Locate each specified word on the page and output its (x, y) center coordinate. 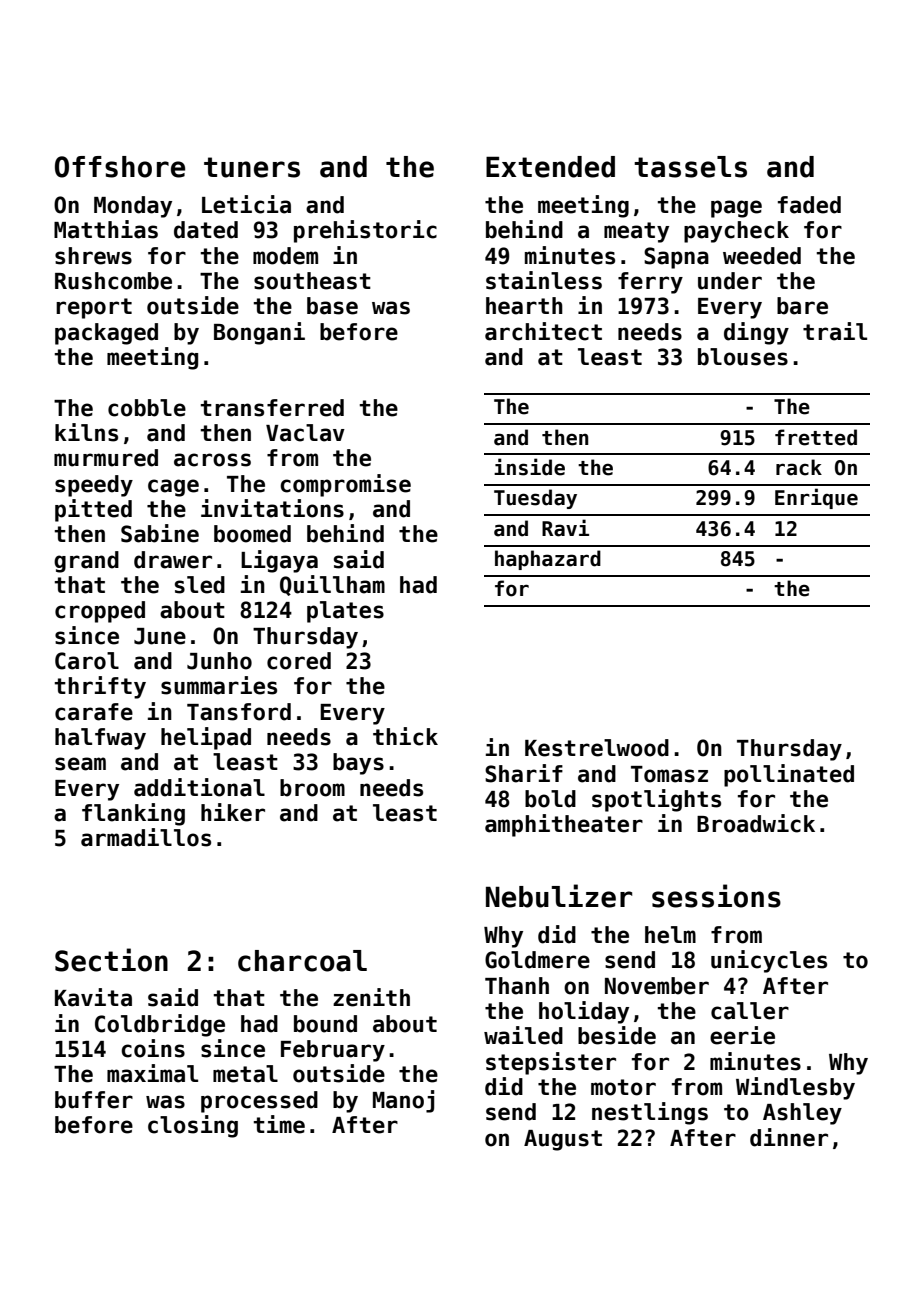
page (736, 209)
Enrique (816, 498)
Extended (550, 167)
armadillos (146, 837)
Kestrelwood (597, 748)
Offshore (120, 167)
